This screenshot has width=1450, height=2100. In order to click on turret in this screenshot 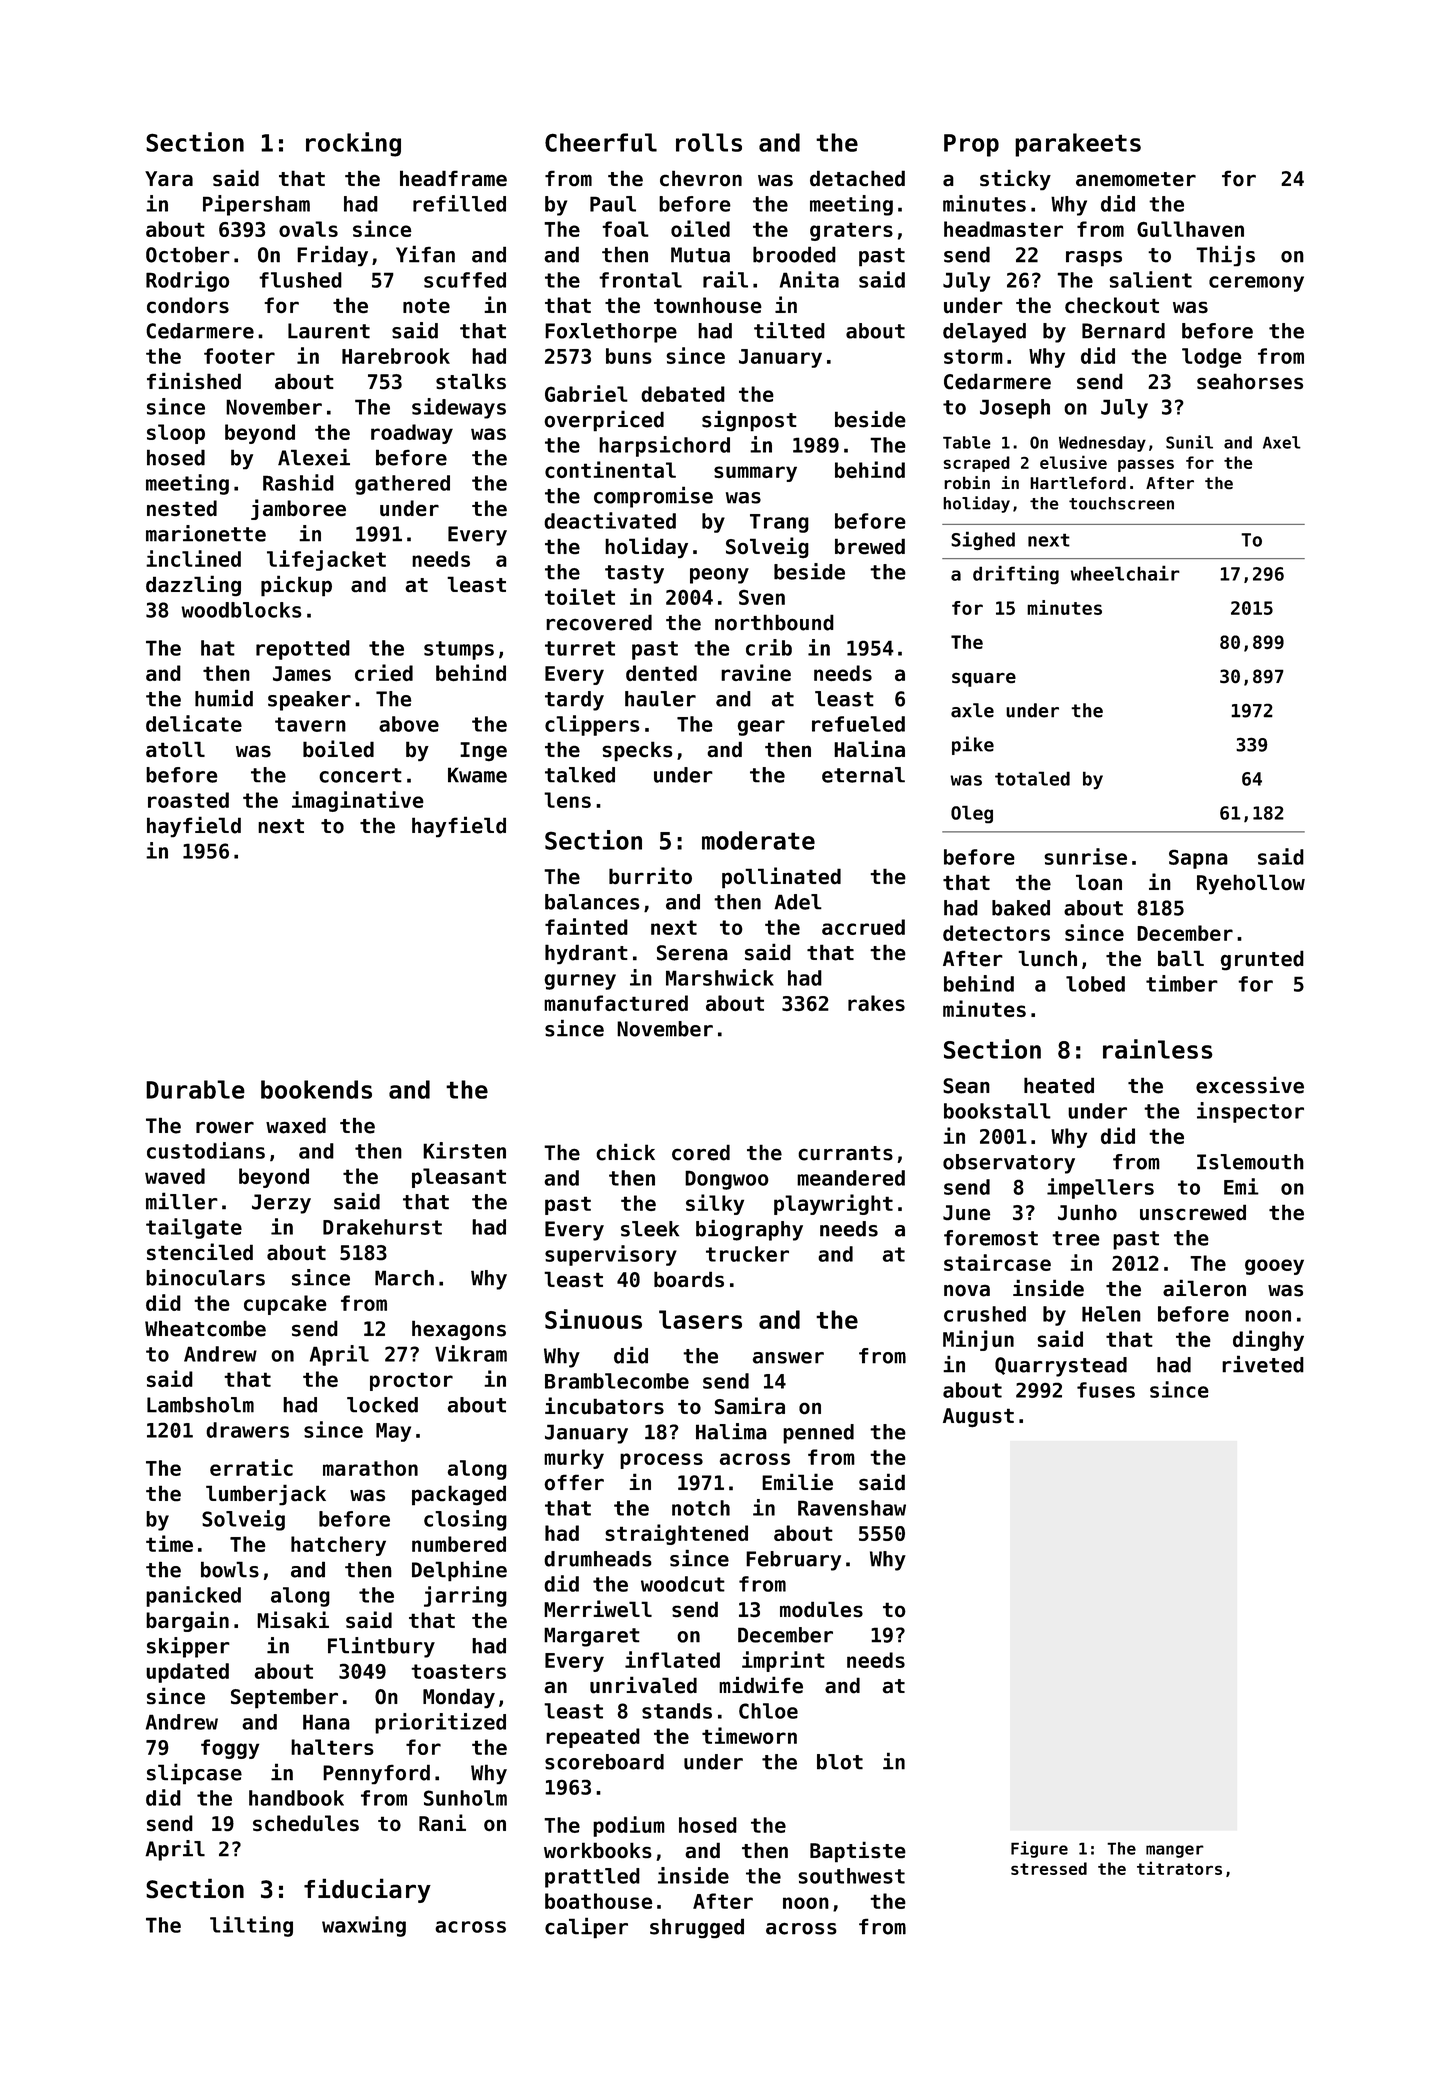, I will do `click(580, 648)`.
